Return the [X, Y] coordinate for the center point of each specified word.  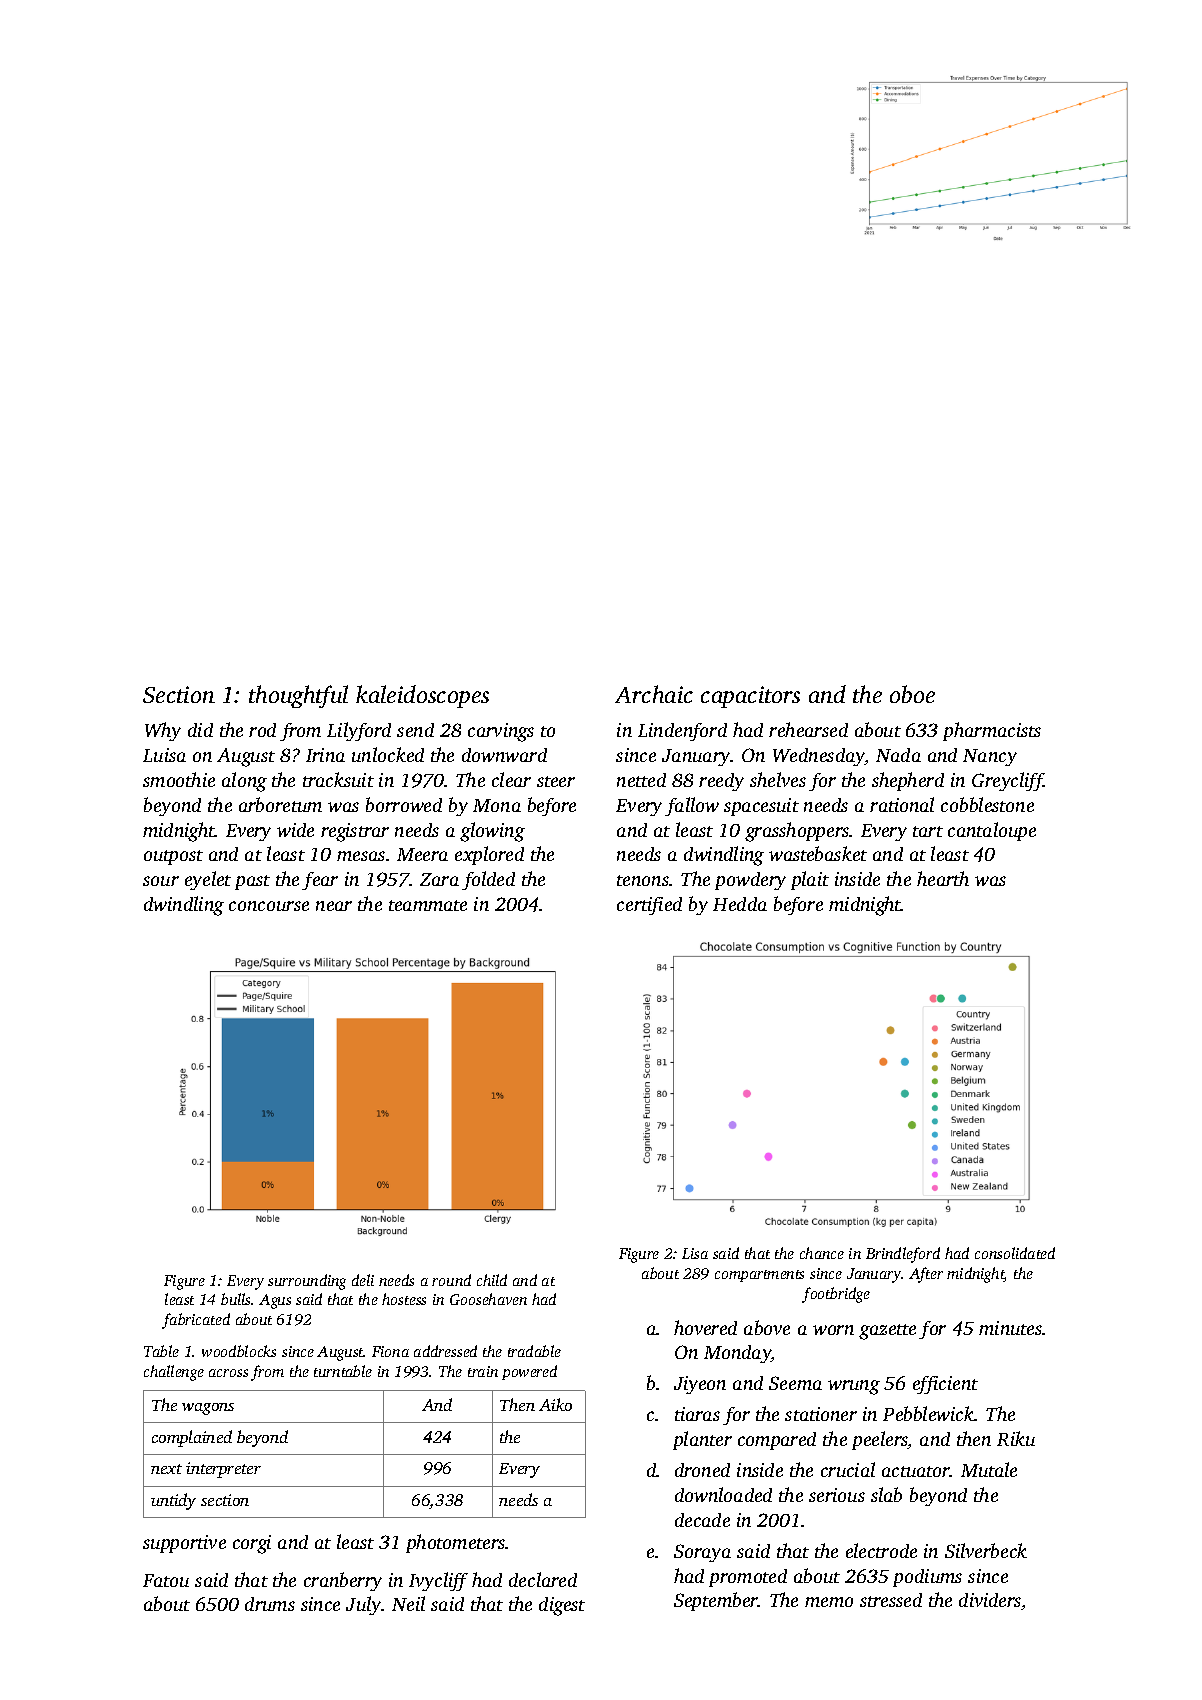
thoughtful [298, 696]
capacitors [750, 697]
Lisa [695, 1253]
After [926, 1275]
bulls [235, 1299]
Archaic [654, 694]
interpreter [223, 1470]
